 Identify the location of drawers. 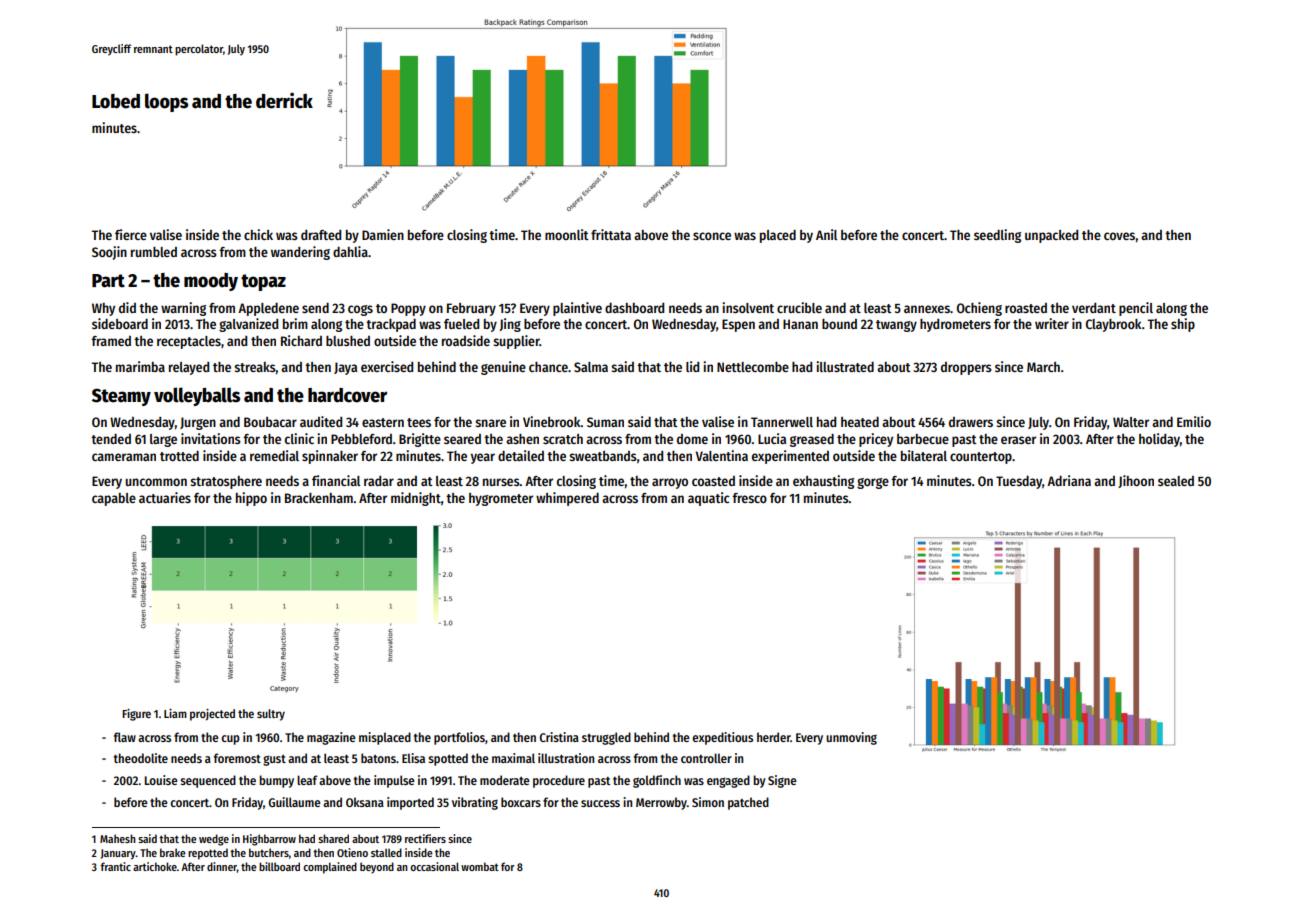
(971, 422).
